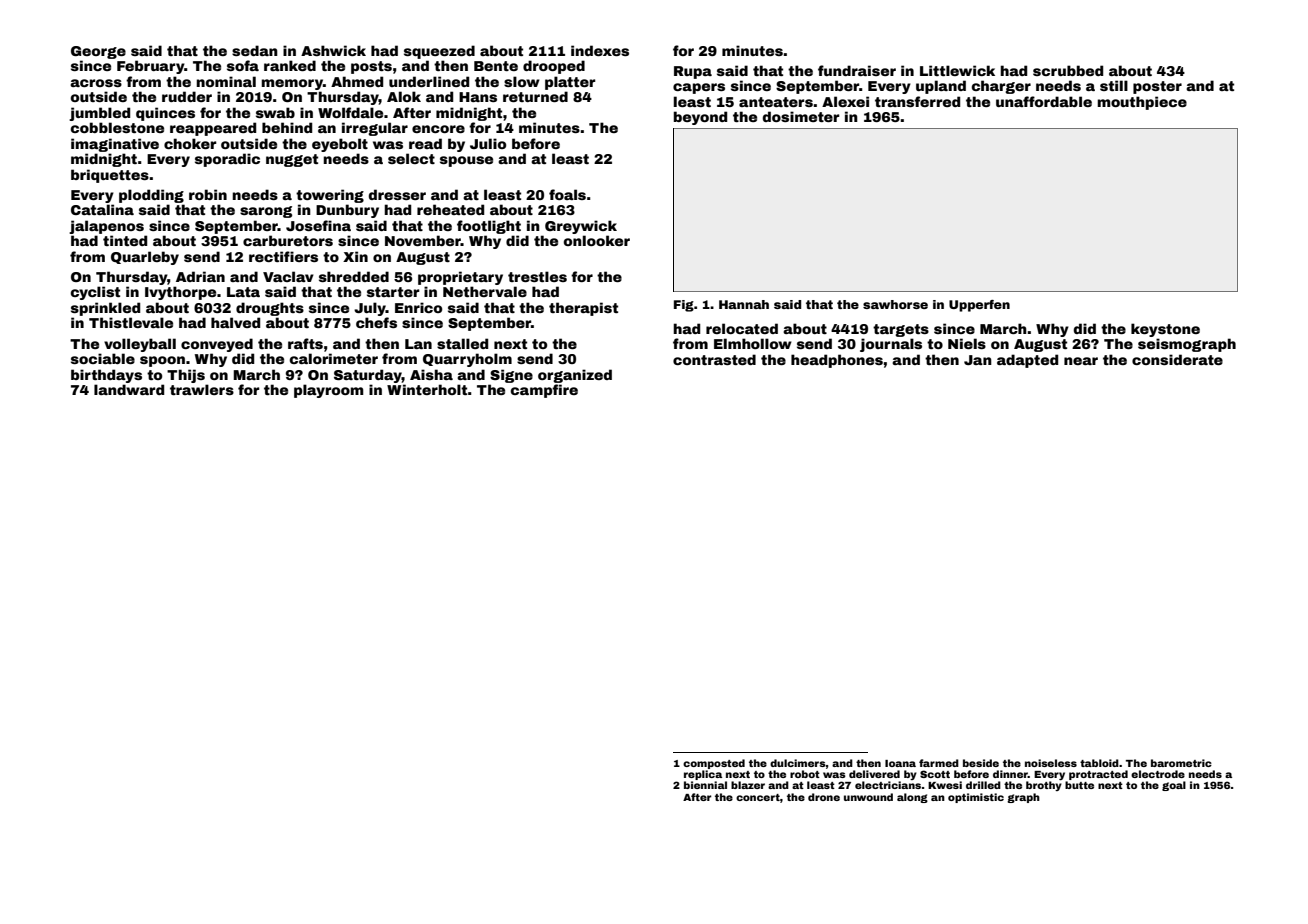 The height and width of the document is (924, 1308). Describe the element at coordinates (1068, 70) in the document. I see `scrubbed` at that location.
